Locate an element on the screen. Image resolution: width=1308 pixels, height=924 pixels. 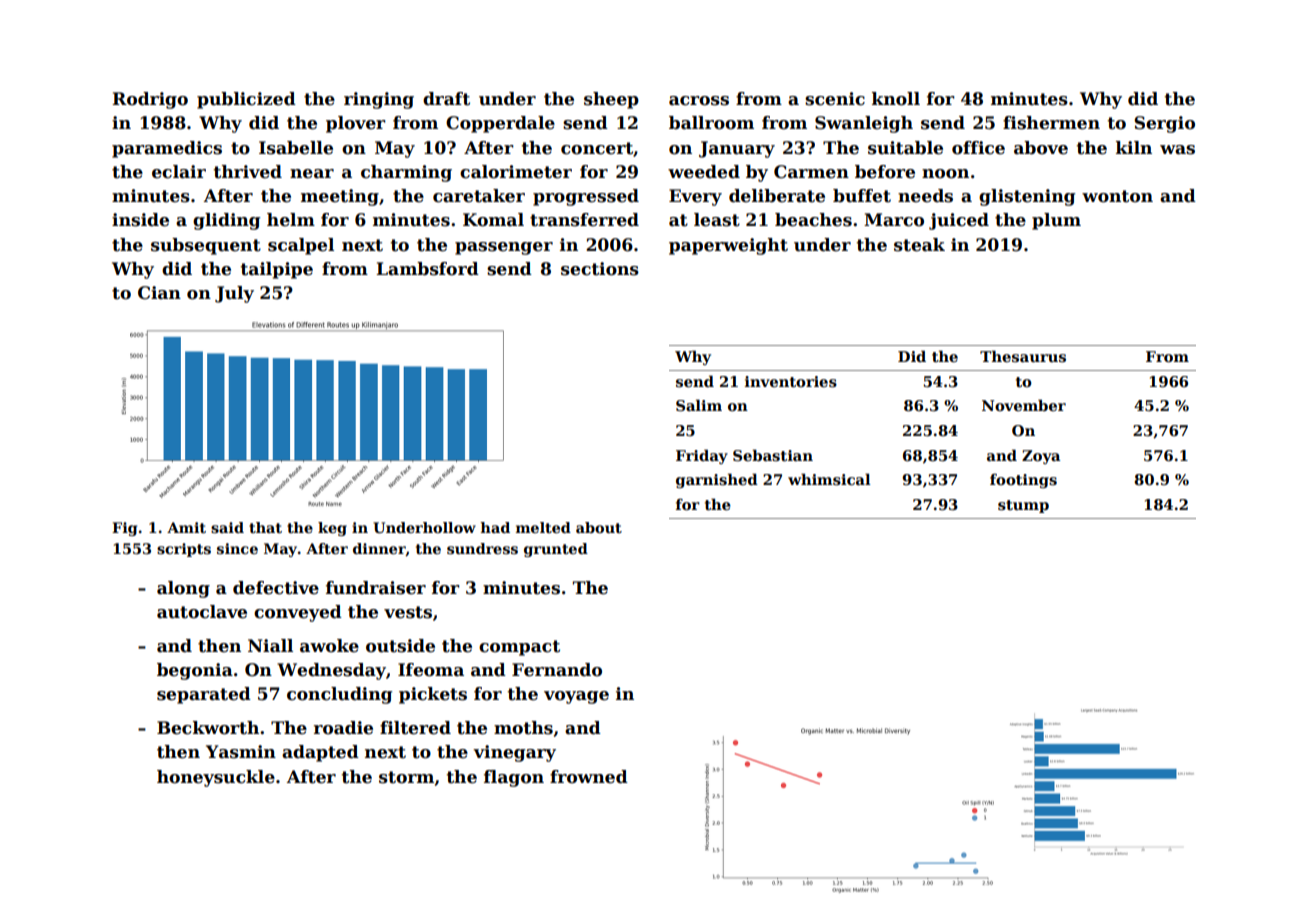
autoclave is located at coordinates (202, 612).
